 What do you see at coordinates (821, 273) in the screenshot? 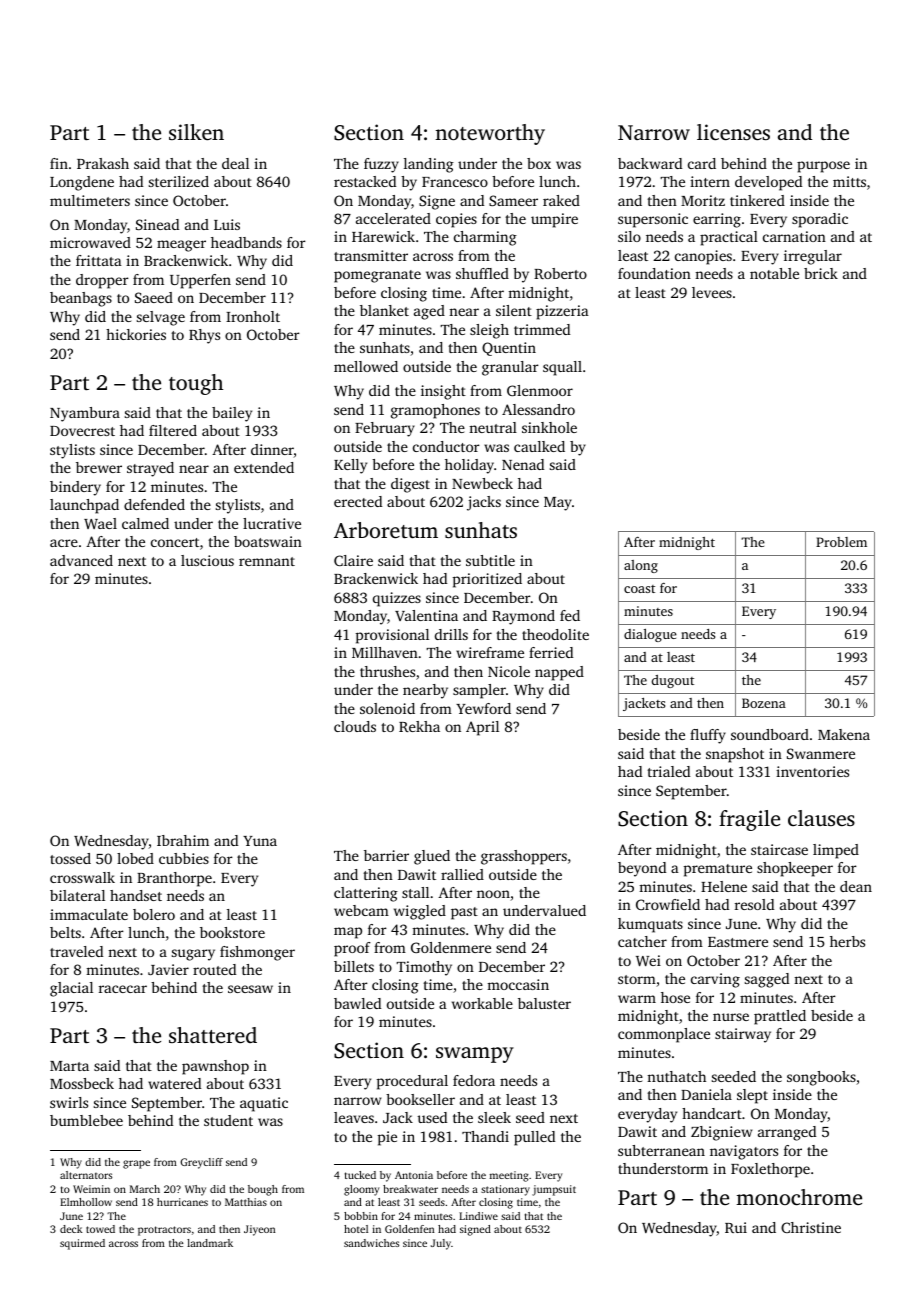
I see `brick` at bounding box center [821, 273].
